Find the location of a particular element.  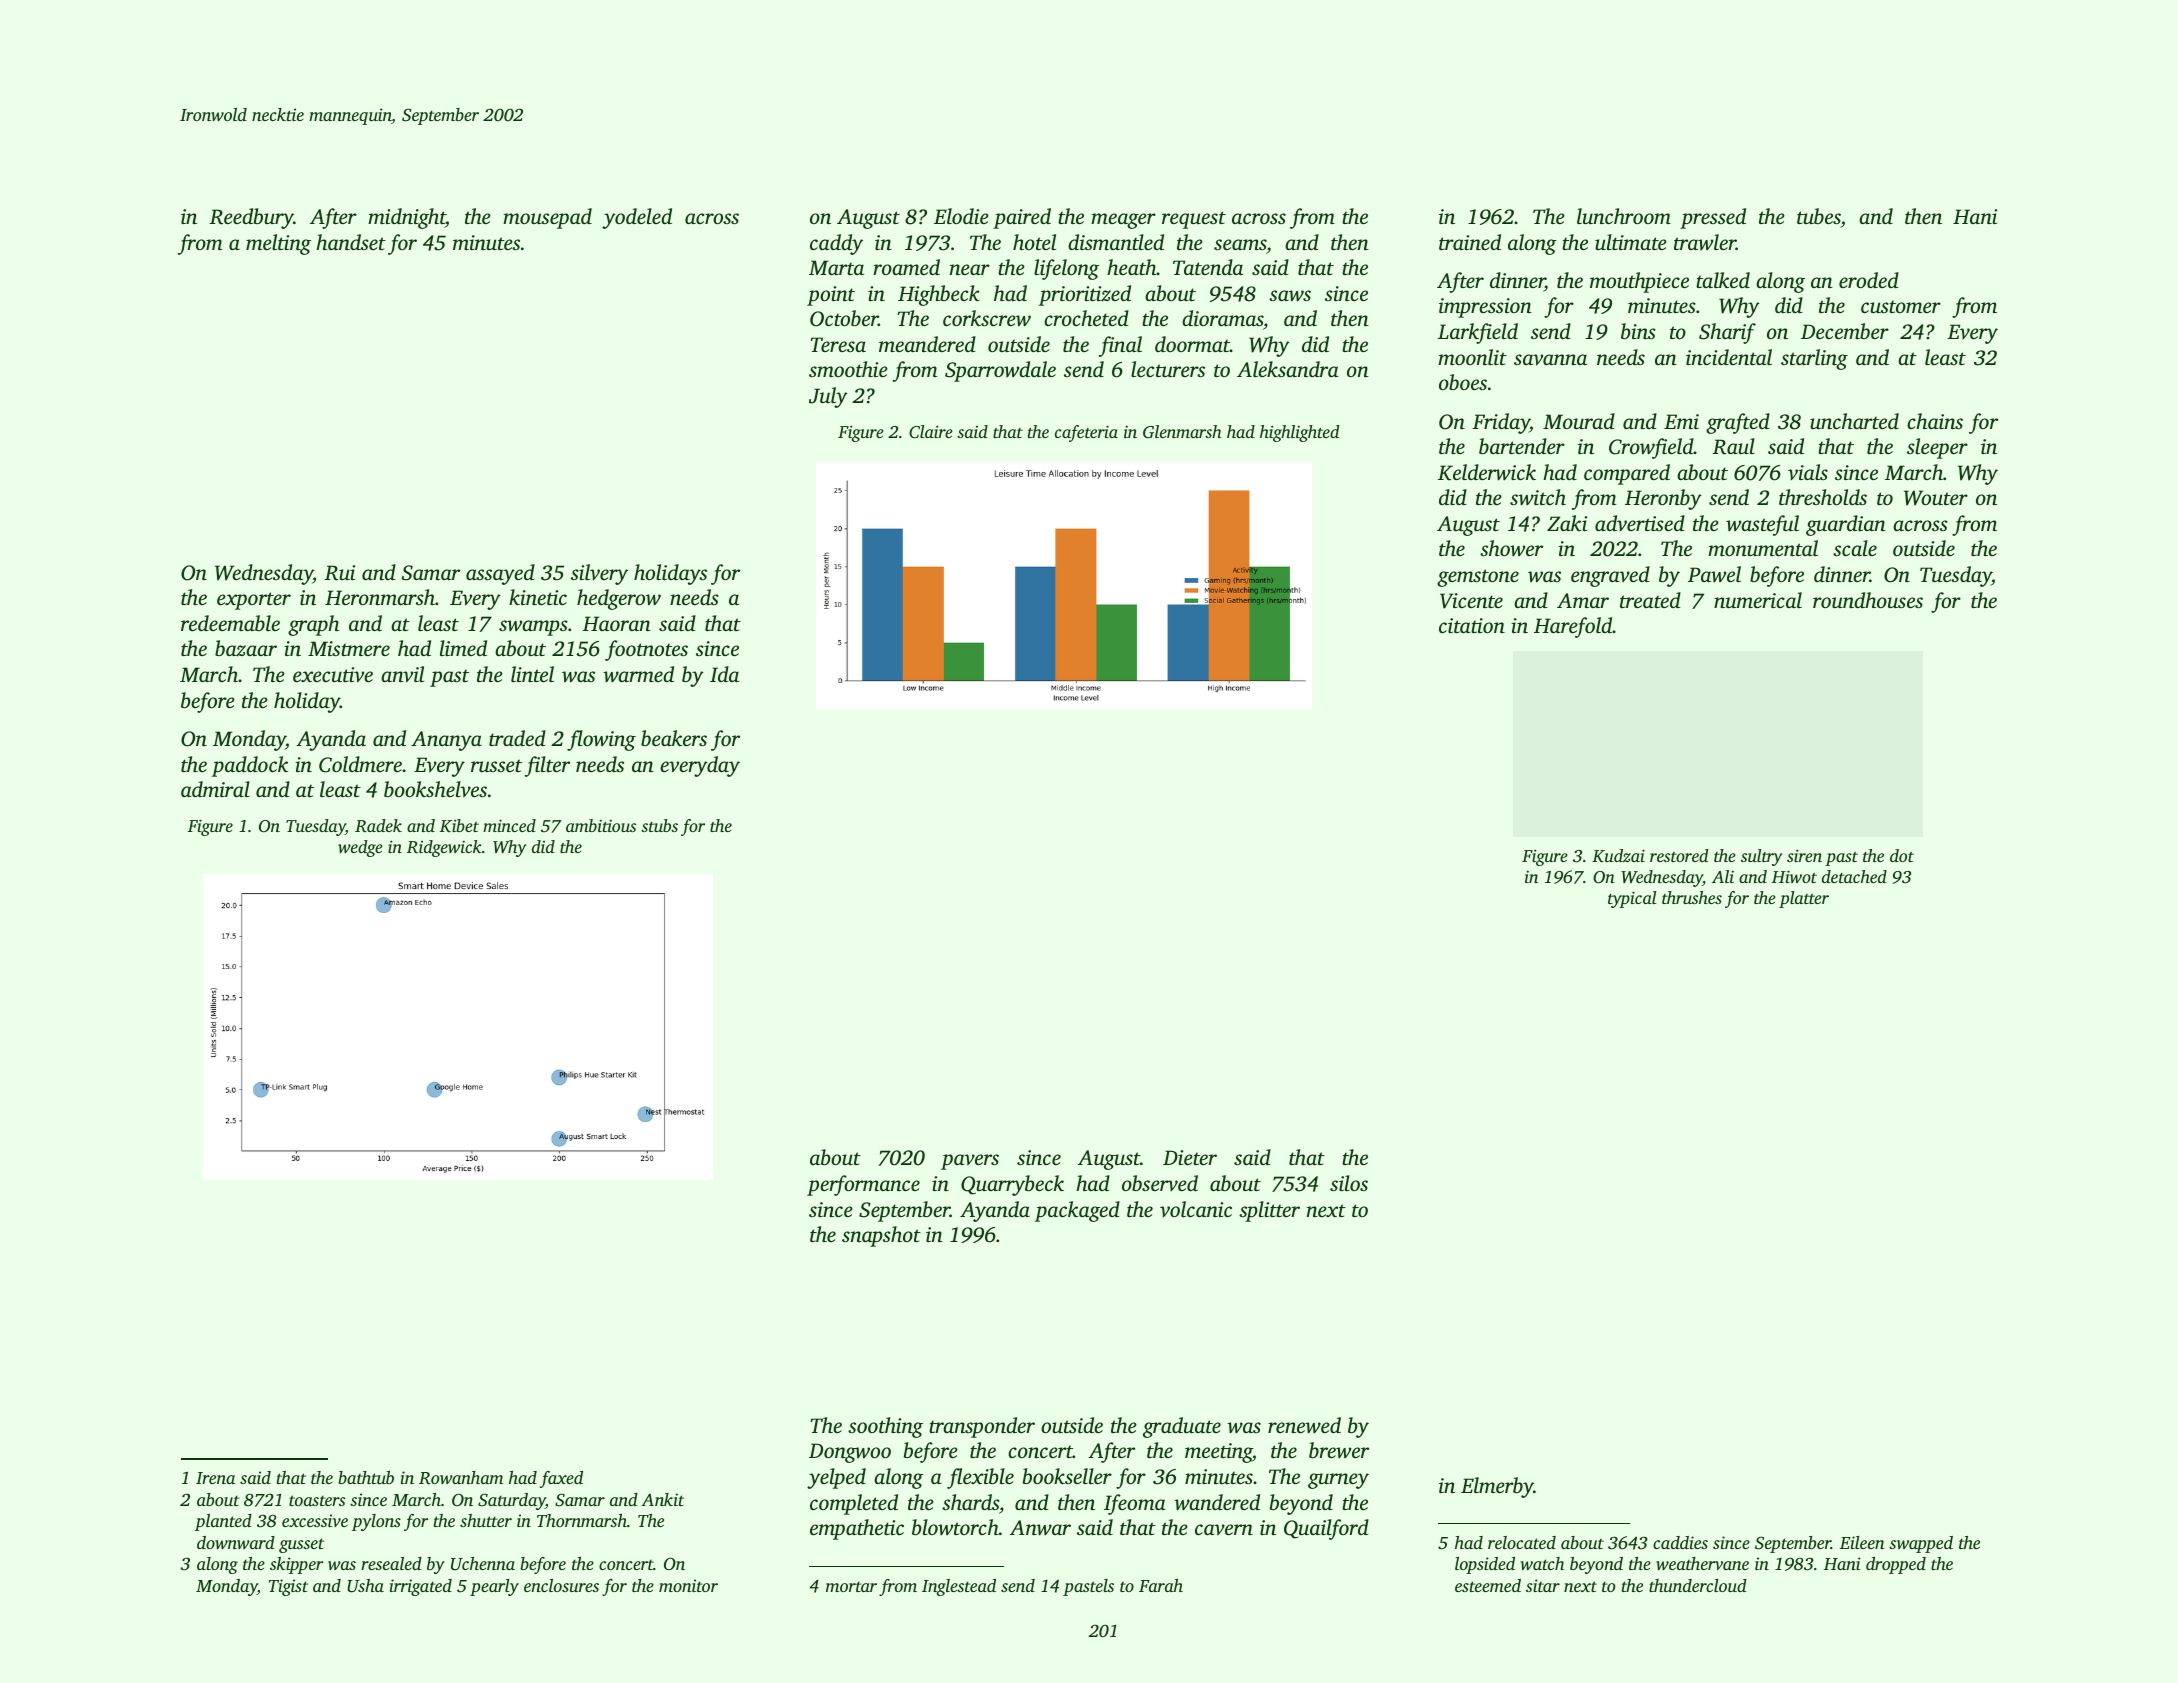

pearly is located at coordinates (494, 1587).
